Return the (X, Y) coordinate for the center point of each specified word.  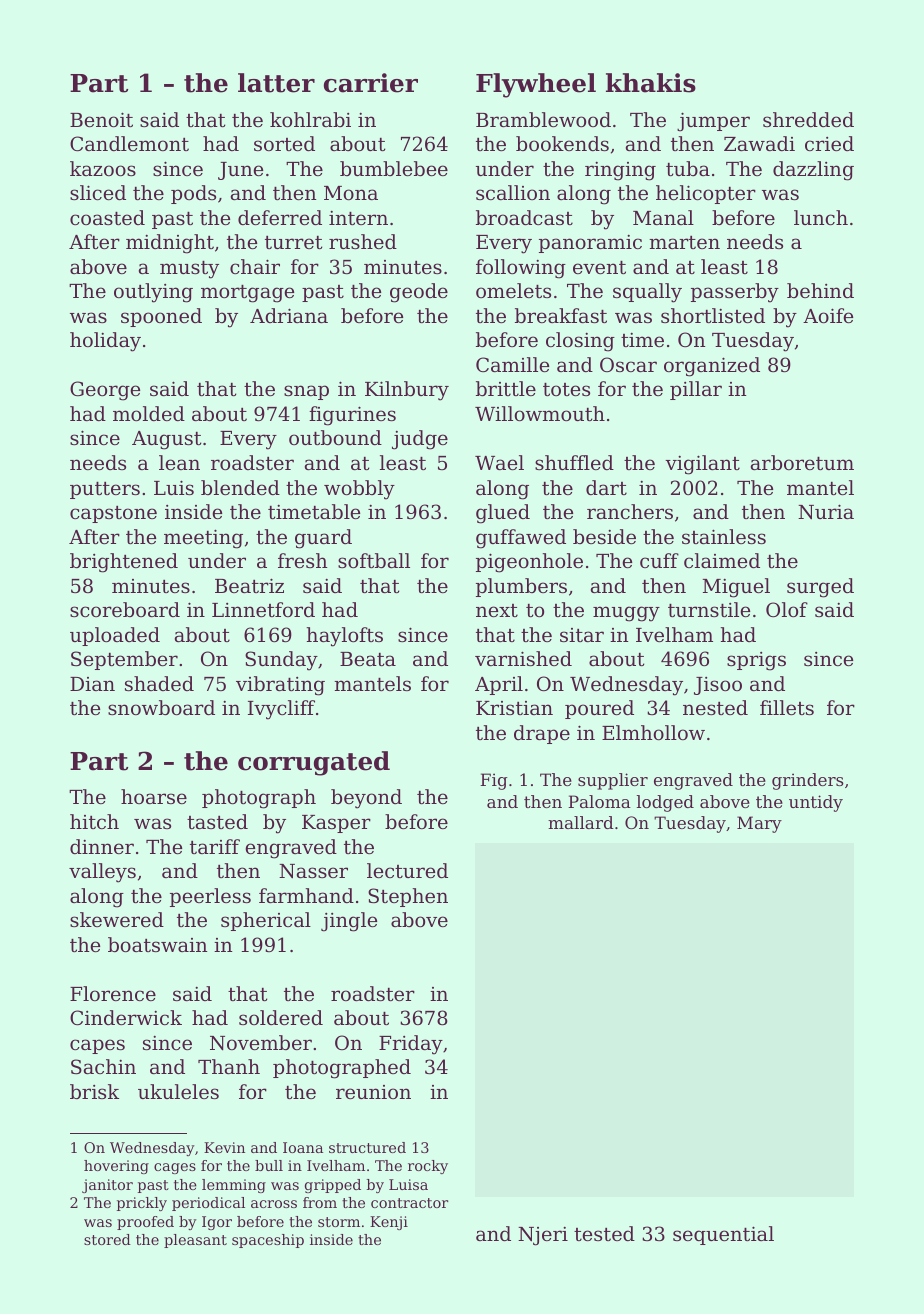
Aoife (828, 315)
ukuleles (178, 1091)
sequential (723, 1235)
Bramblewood (543, 119)
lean (179, 462)
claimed (722, 560)
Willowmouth (540, 413)
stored (107, 1239)
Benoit (101, 119)
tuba (688, 168)
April (499, 685)
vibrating (280, 686)
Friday (411, 1045)
